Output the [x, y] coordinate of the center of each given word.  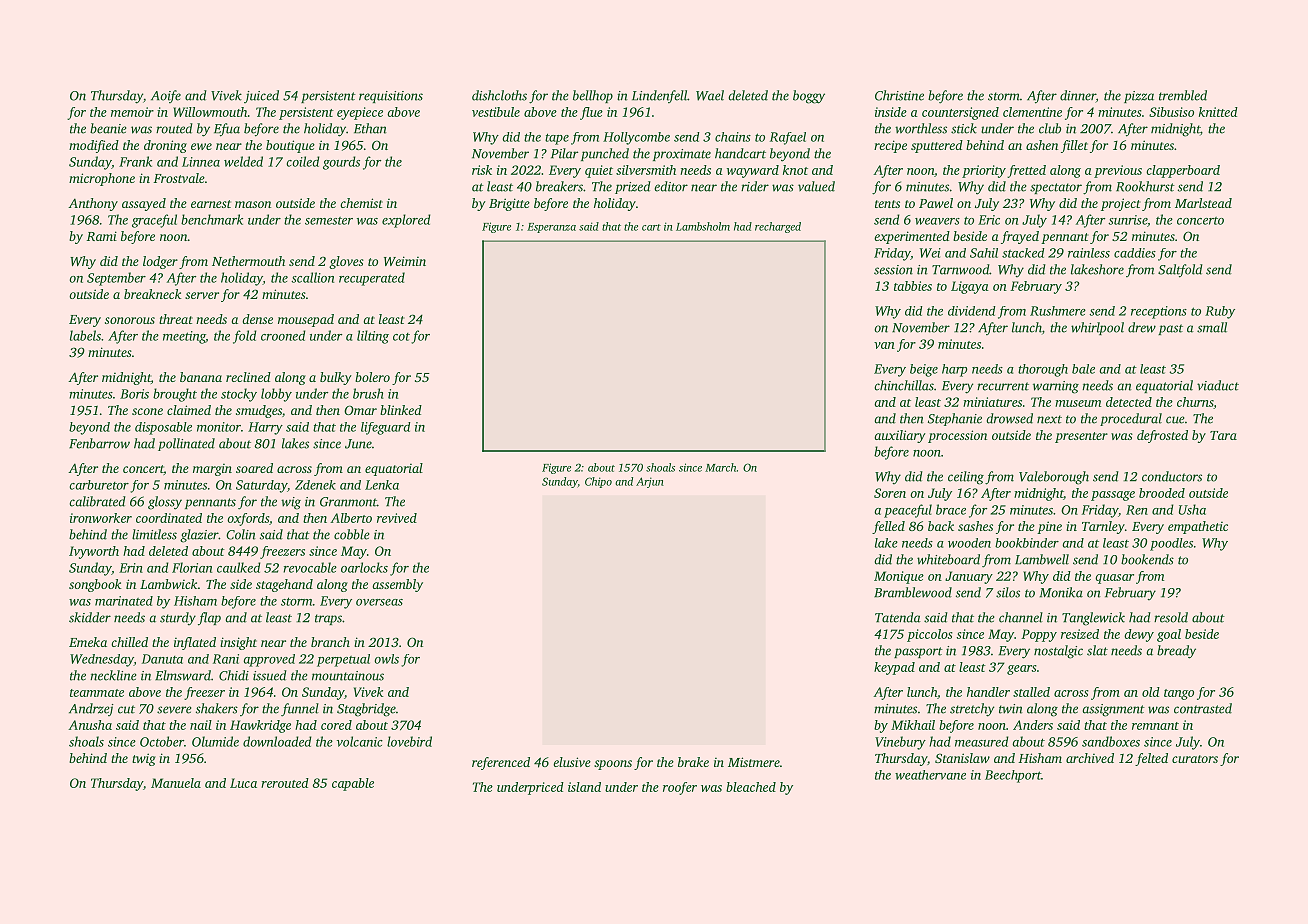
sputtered [937, 146]
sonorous [130, 320]
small [1212, 327]
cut [126, 709]
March [720, 467]
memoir [132, 112]
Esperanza [551, 228]
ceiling [966, 478]
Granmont [348, 502]
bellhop [593, 96]
